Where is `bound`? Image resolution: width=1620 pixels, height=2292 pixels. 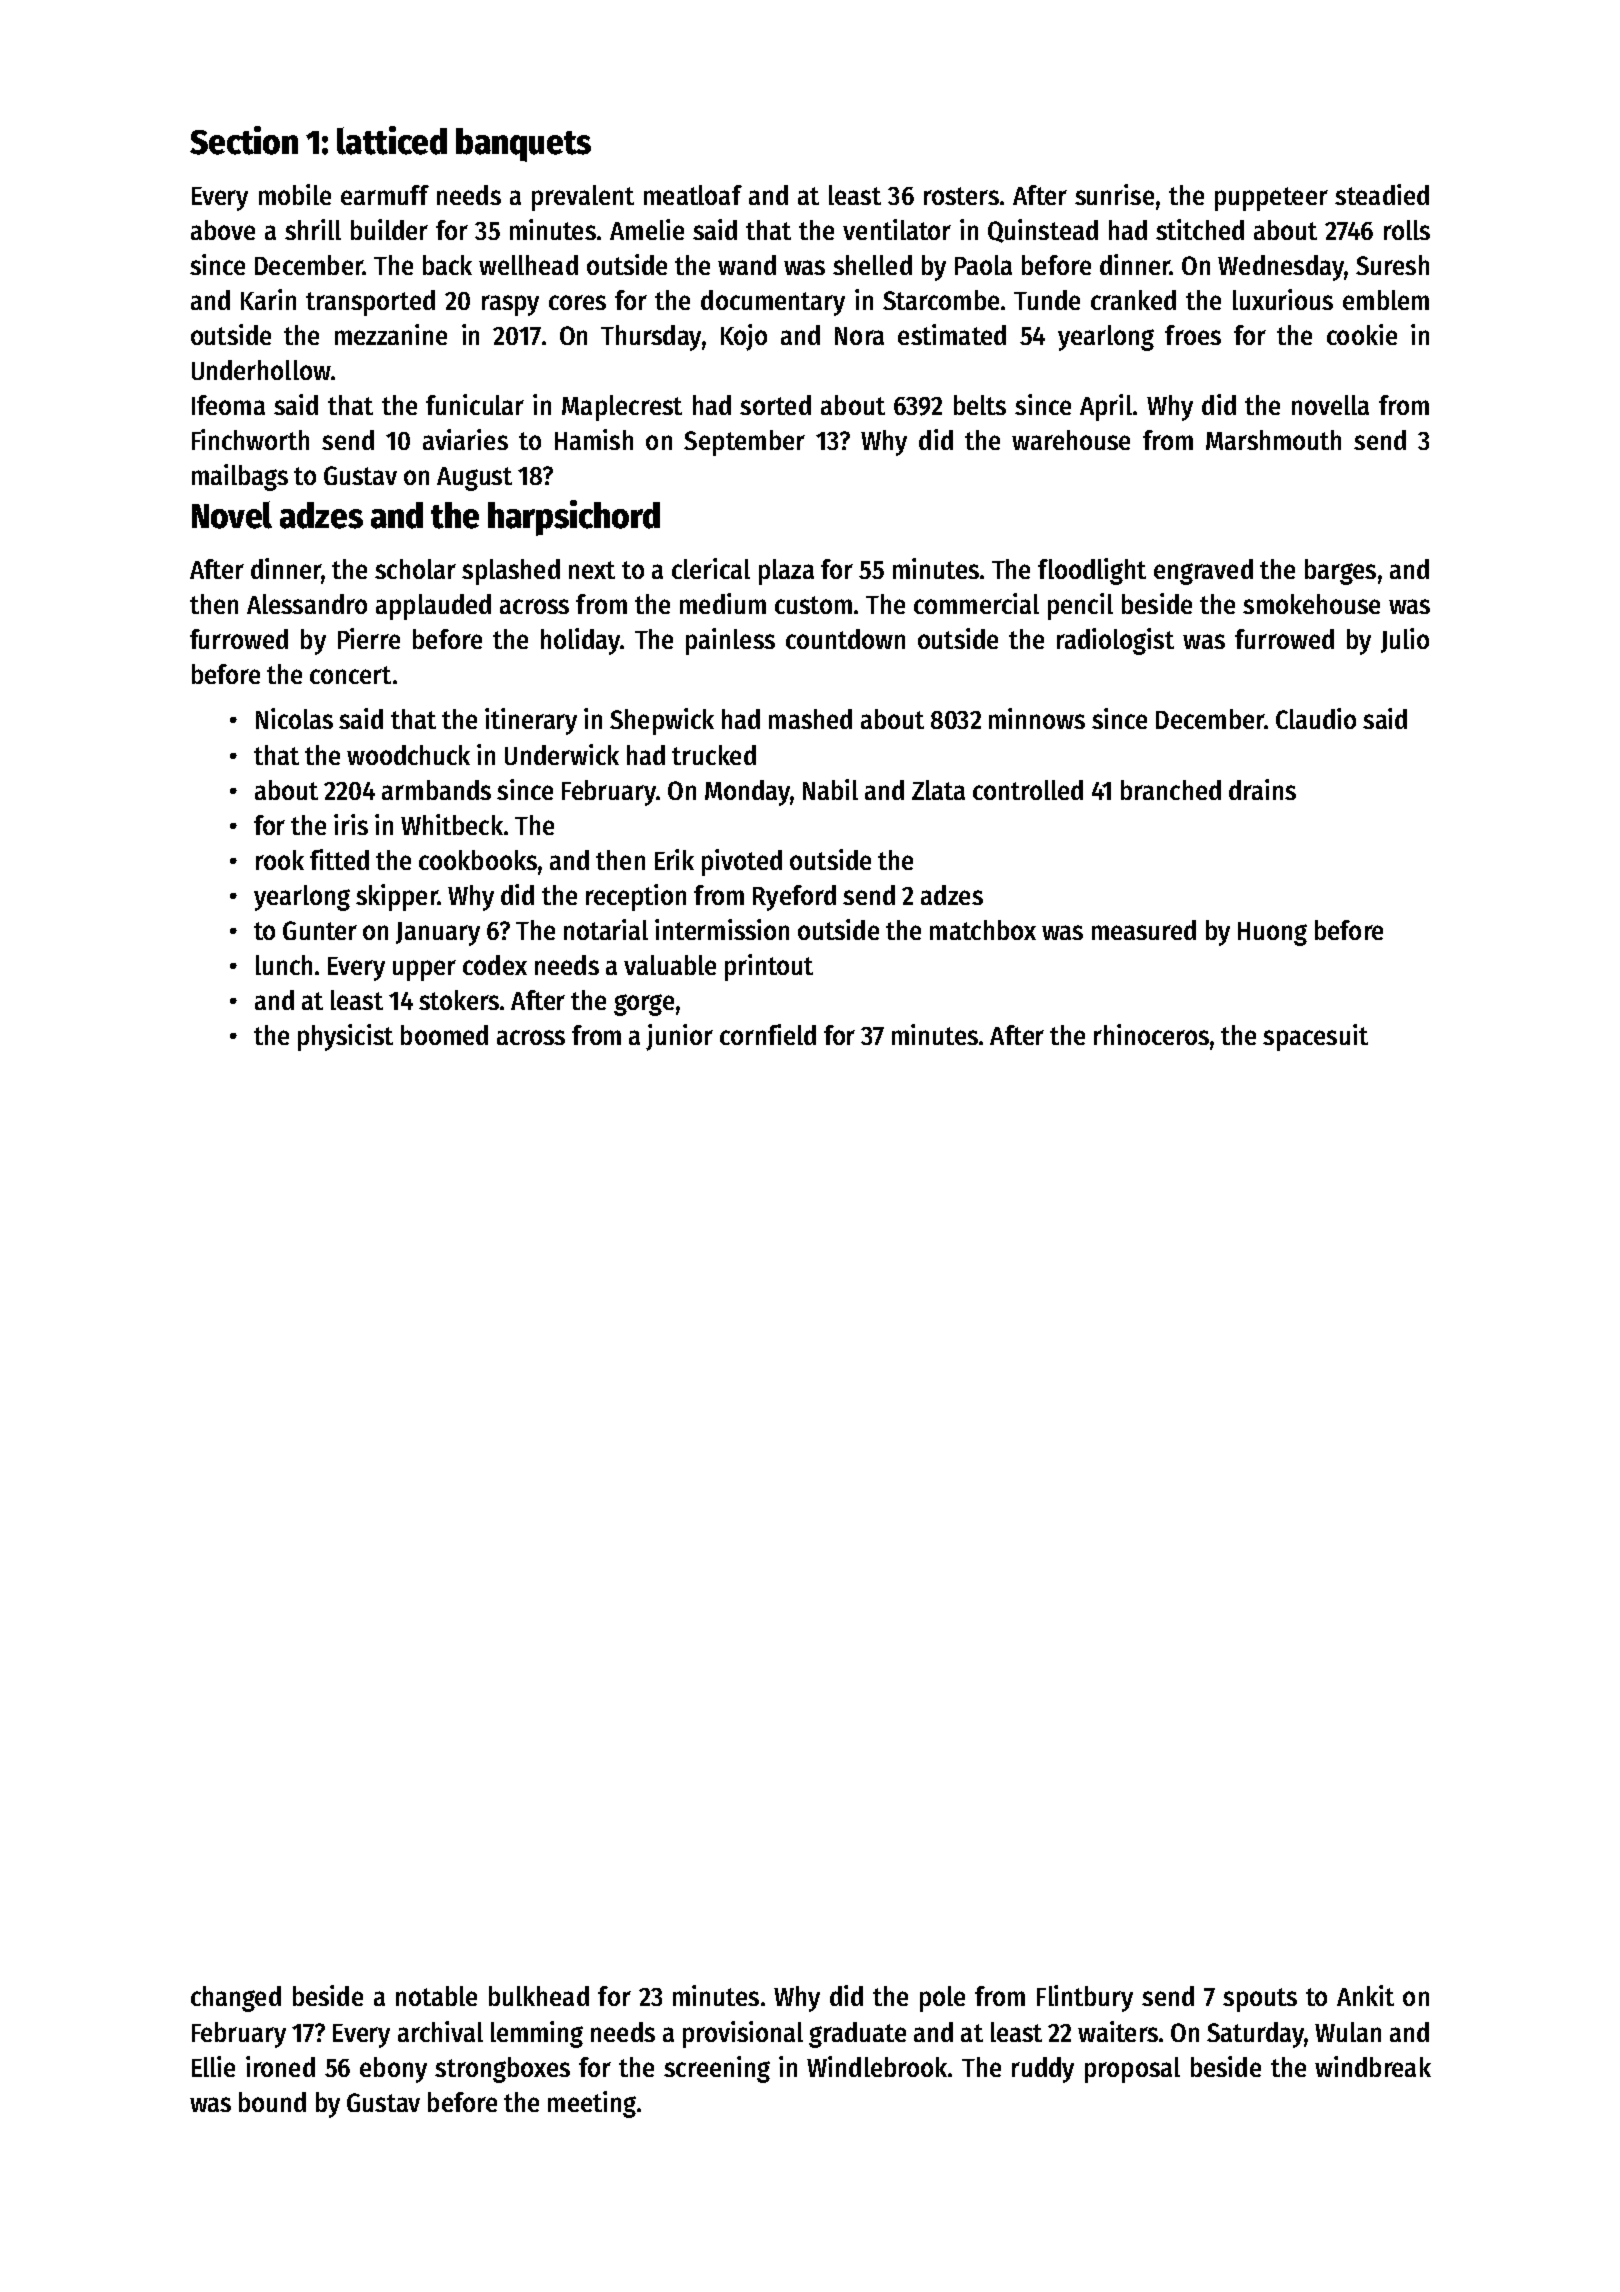 bound is located at coordinates (272, 2102).
